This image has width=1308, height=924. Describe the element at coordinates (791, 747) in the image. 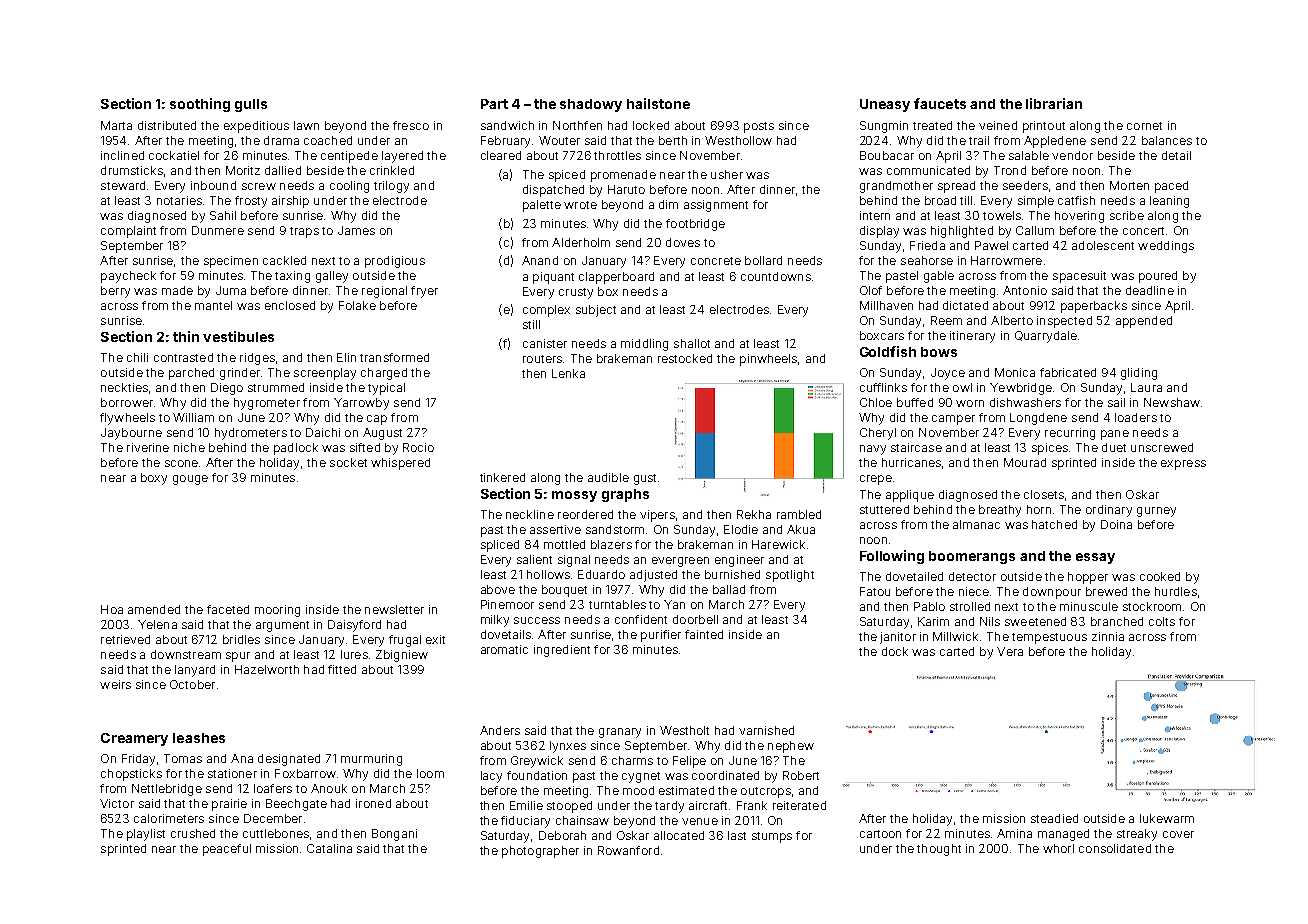

I see `nephew` at that location.
